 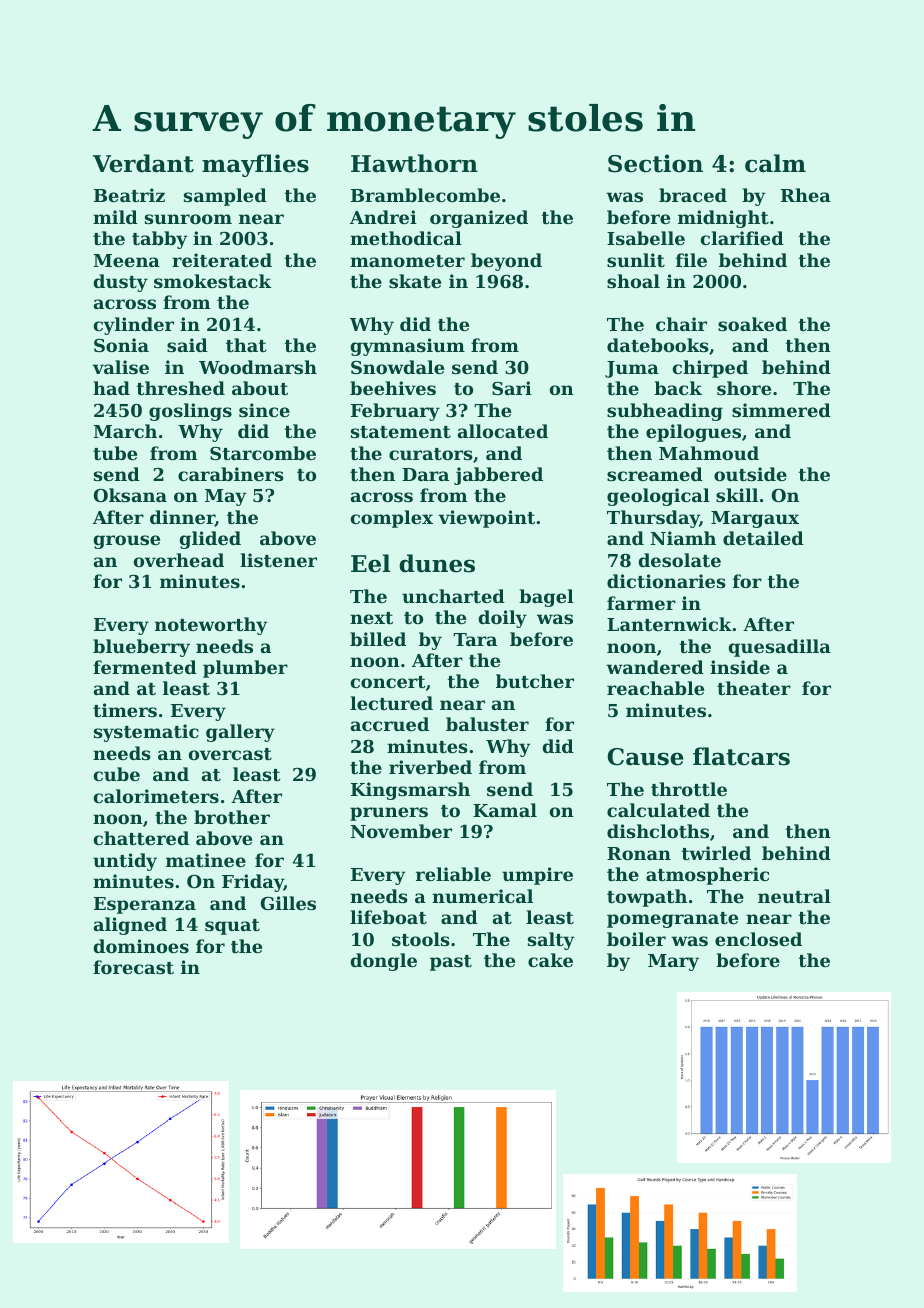 I want to click on mayflies, so click(x=255, y=165).
